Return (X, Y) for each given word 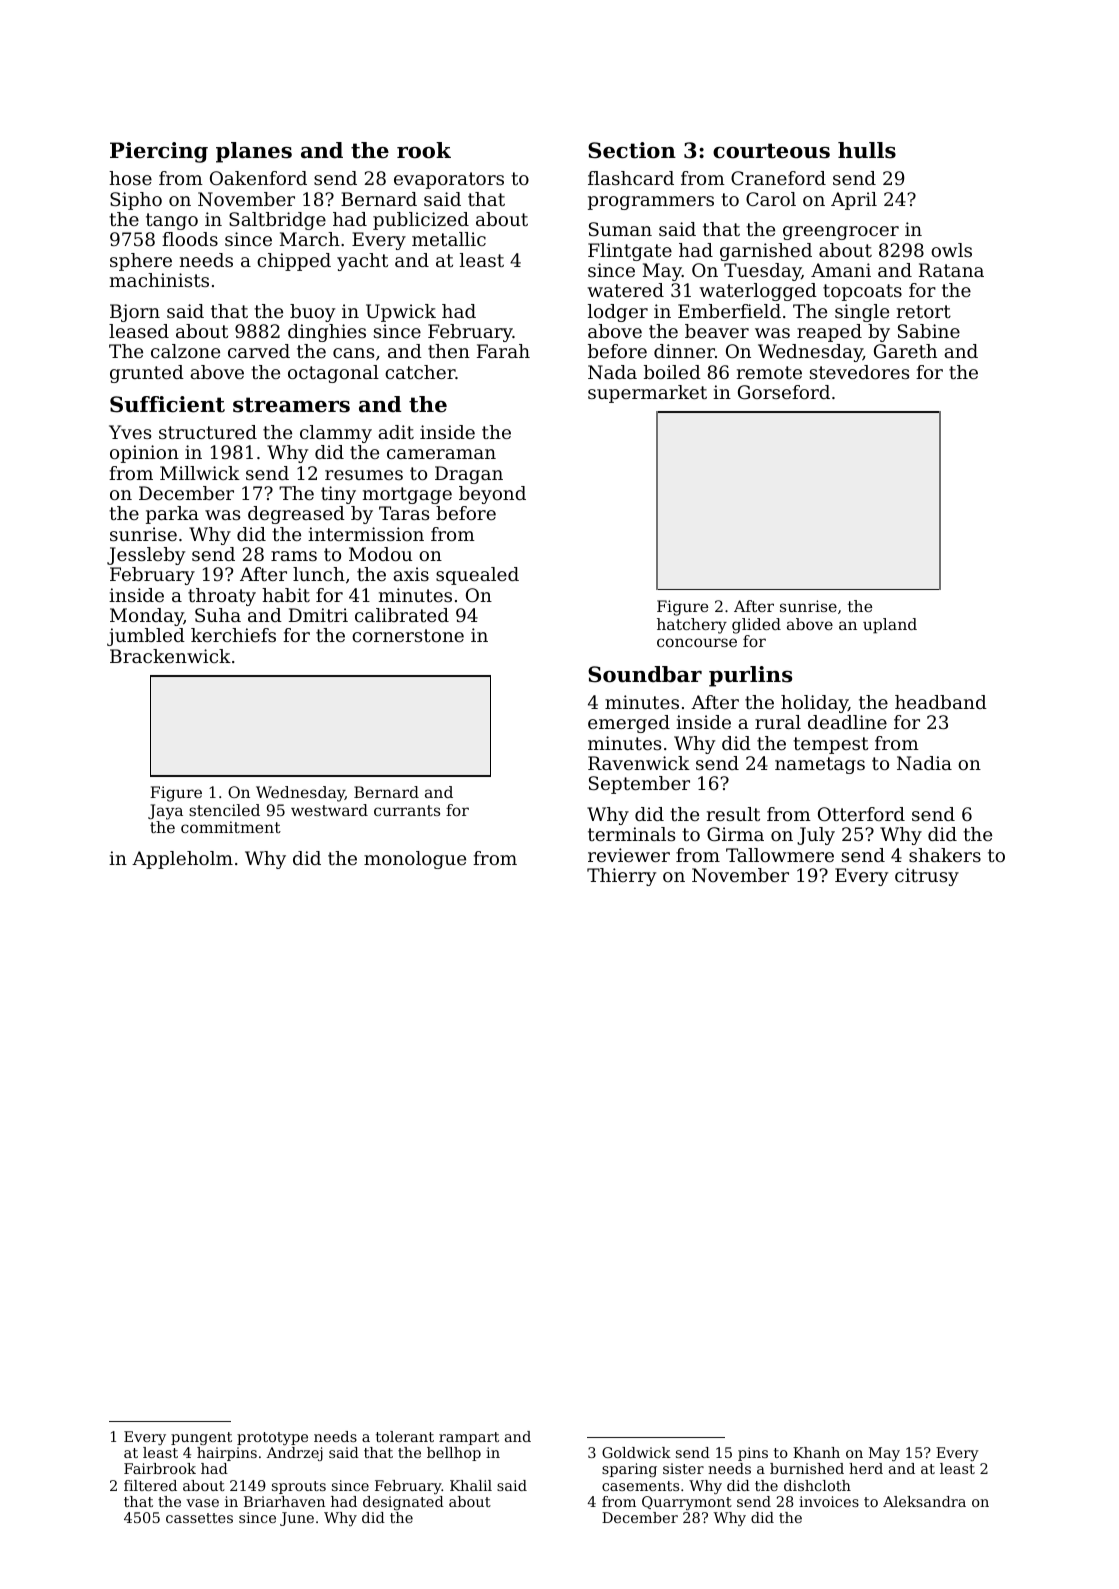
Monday (147, 617)
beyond (492, 495)
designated (403, 1503)
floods (190, 239)
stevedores (860, 372)
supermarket (647, 394)
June (297, 1519)
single (862, 313)
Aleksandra (924, 1501)
